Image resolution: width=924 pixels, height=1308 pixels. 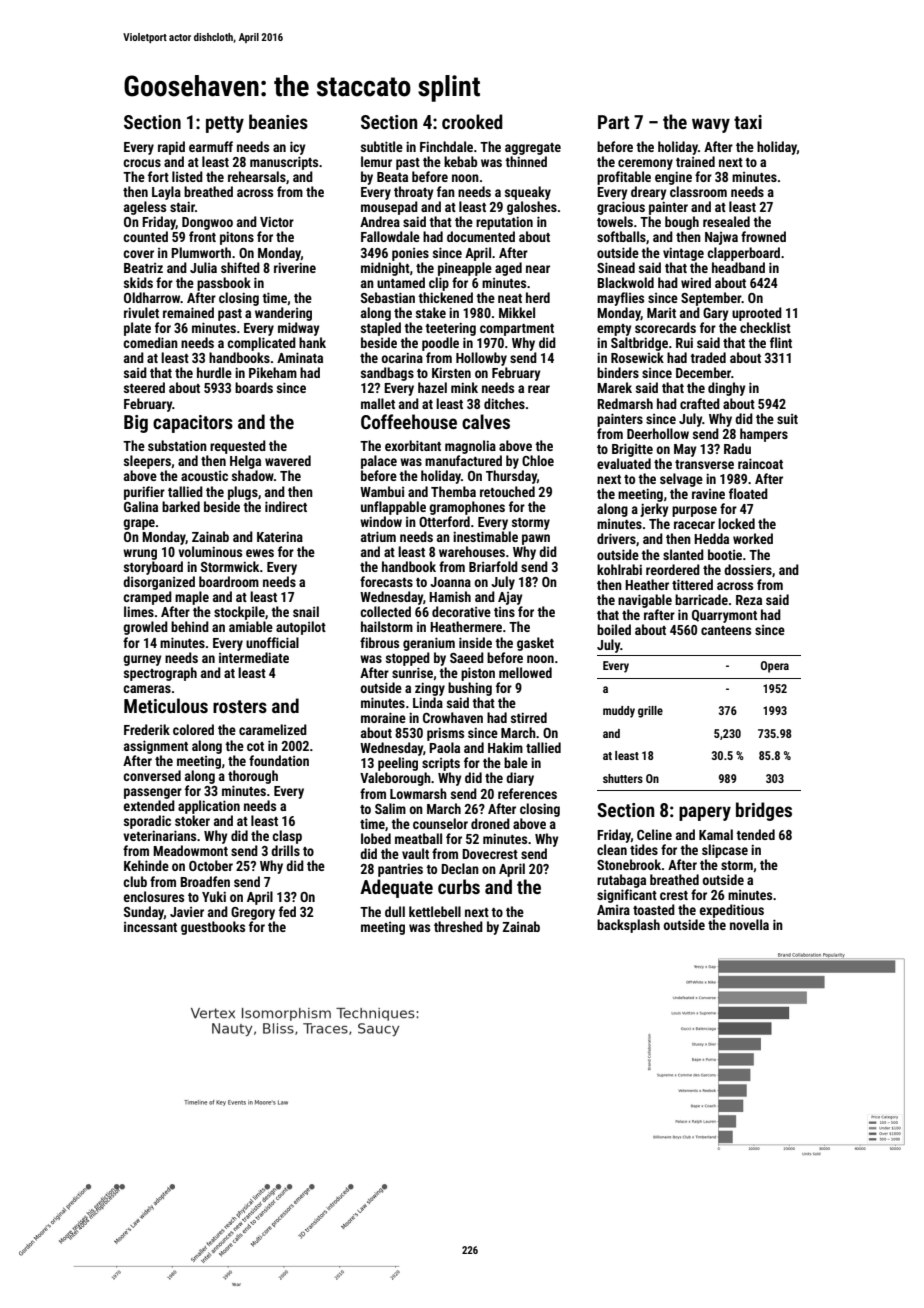 What do you see at coordinates (536, 539) in the page?
I see `pawn` at bounding box center [536, 539].
